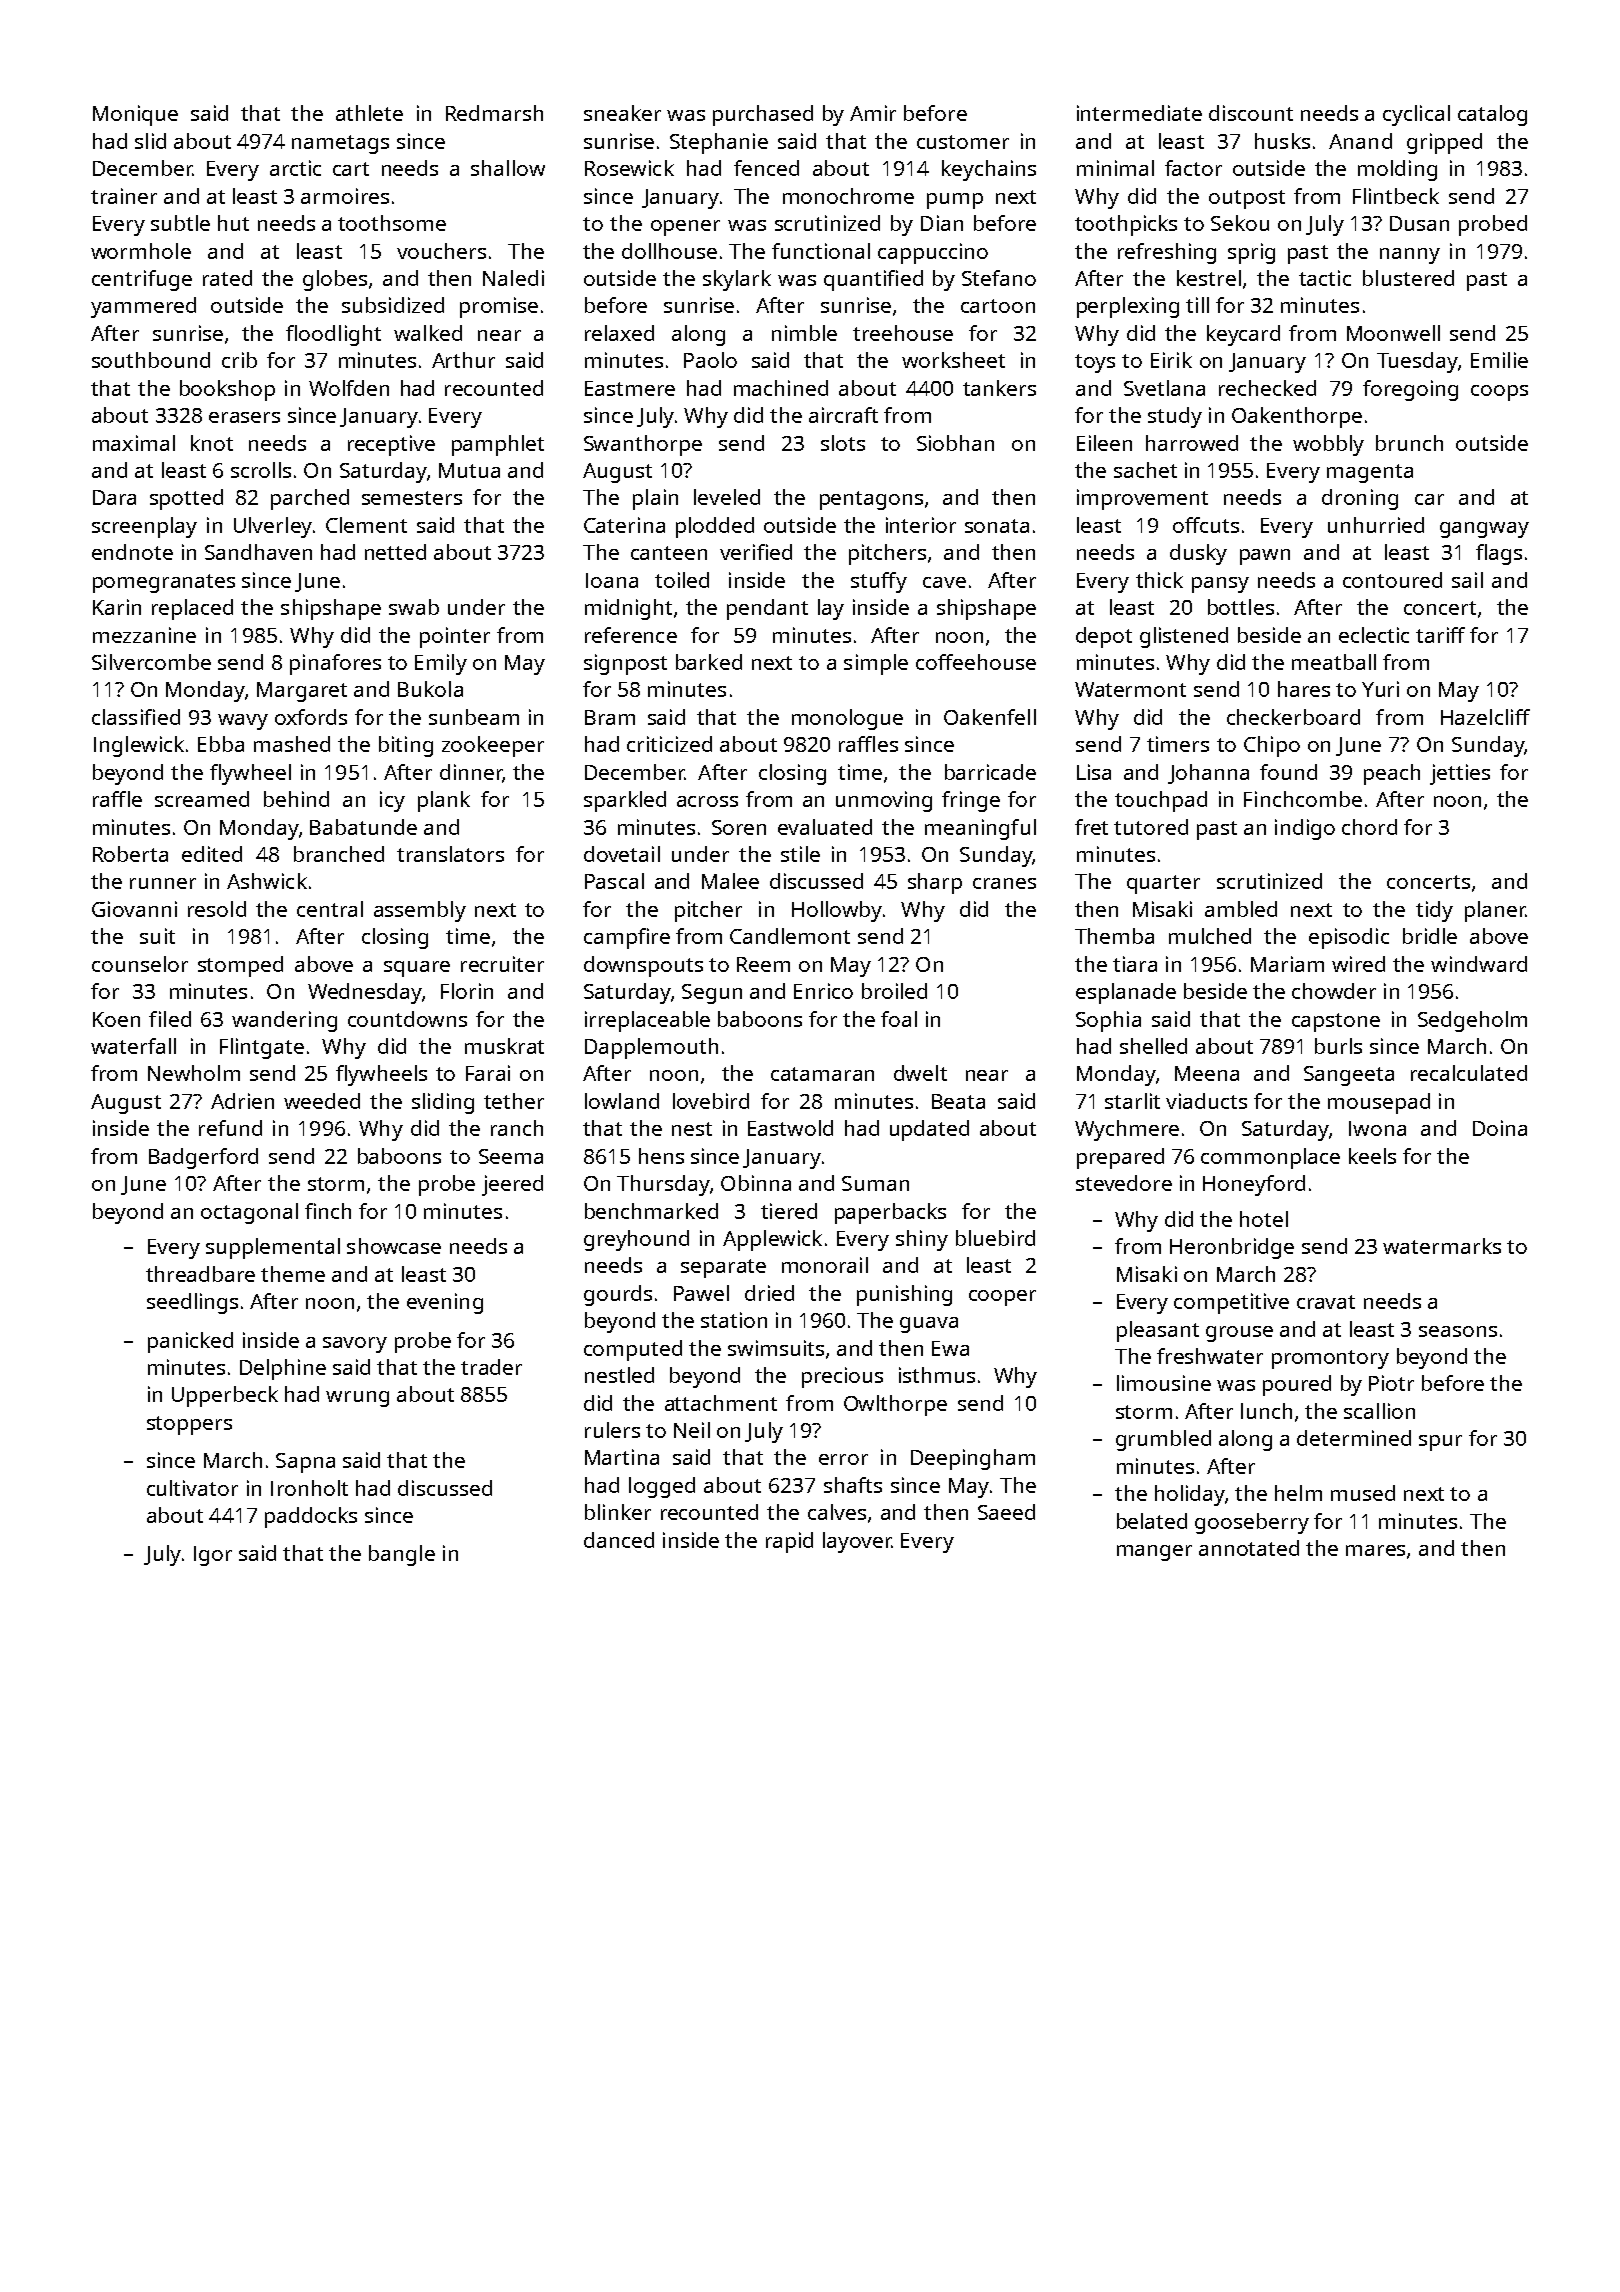 This screenshot has width=1620, height=2292. What do you see at coordinates (1175, 417) in the screenshot?
I see `study` at bounding box center [1175, 417].
